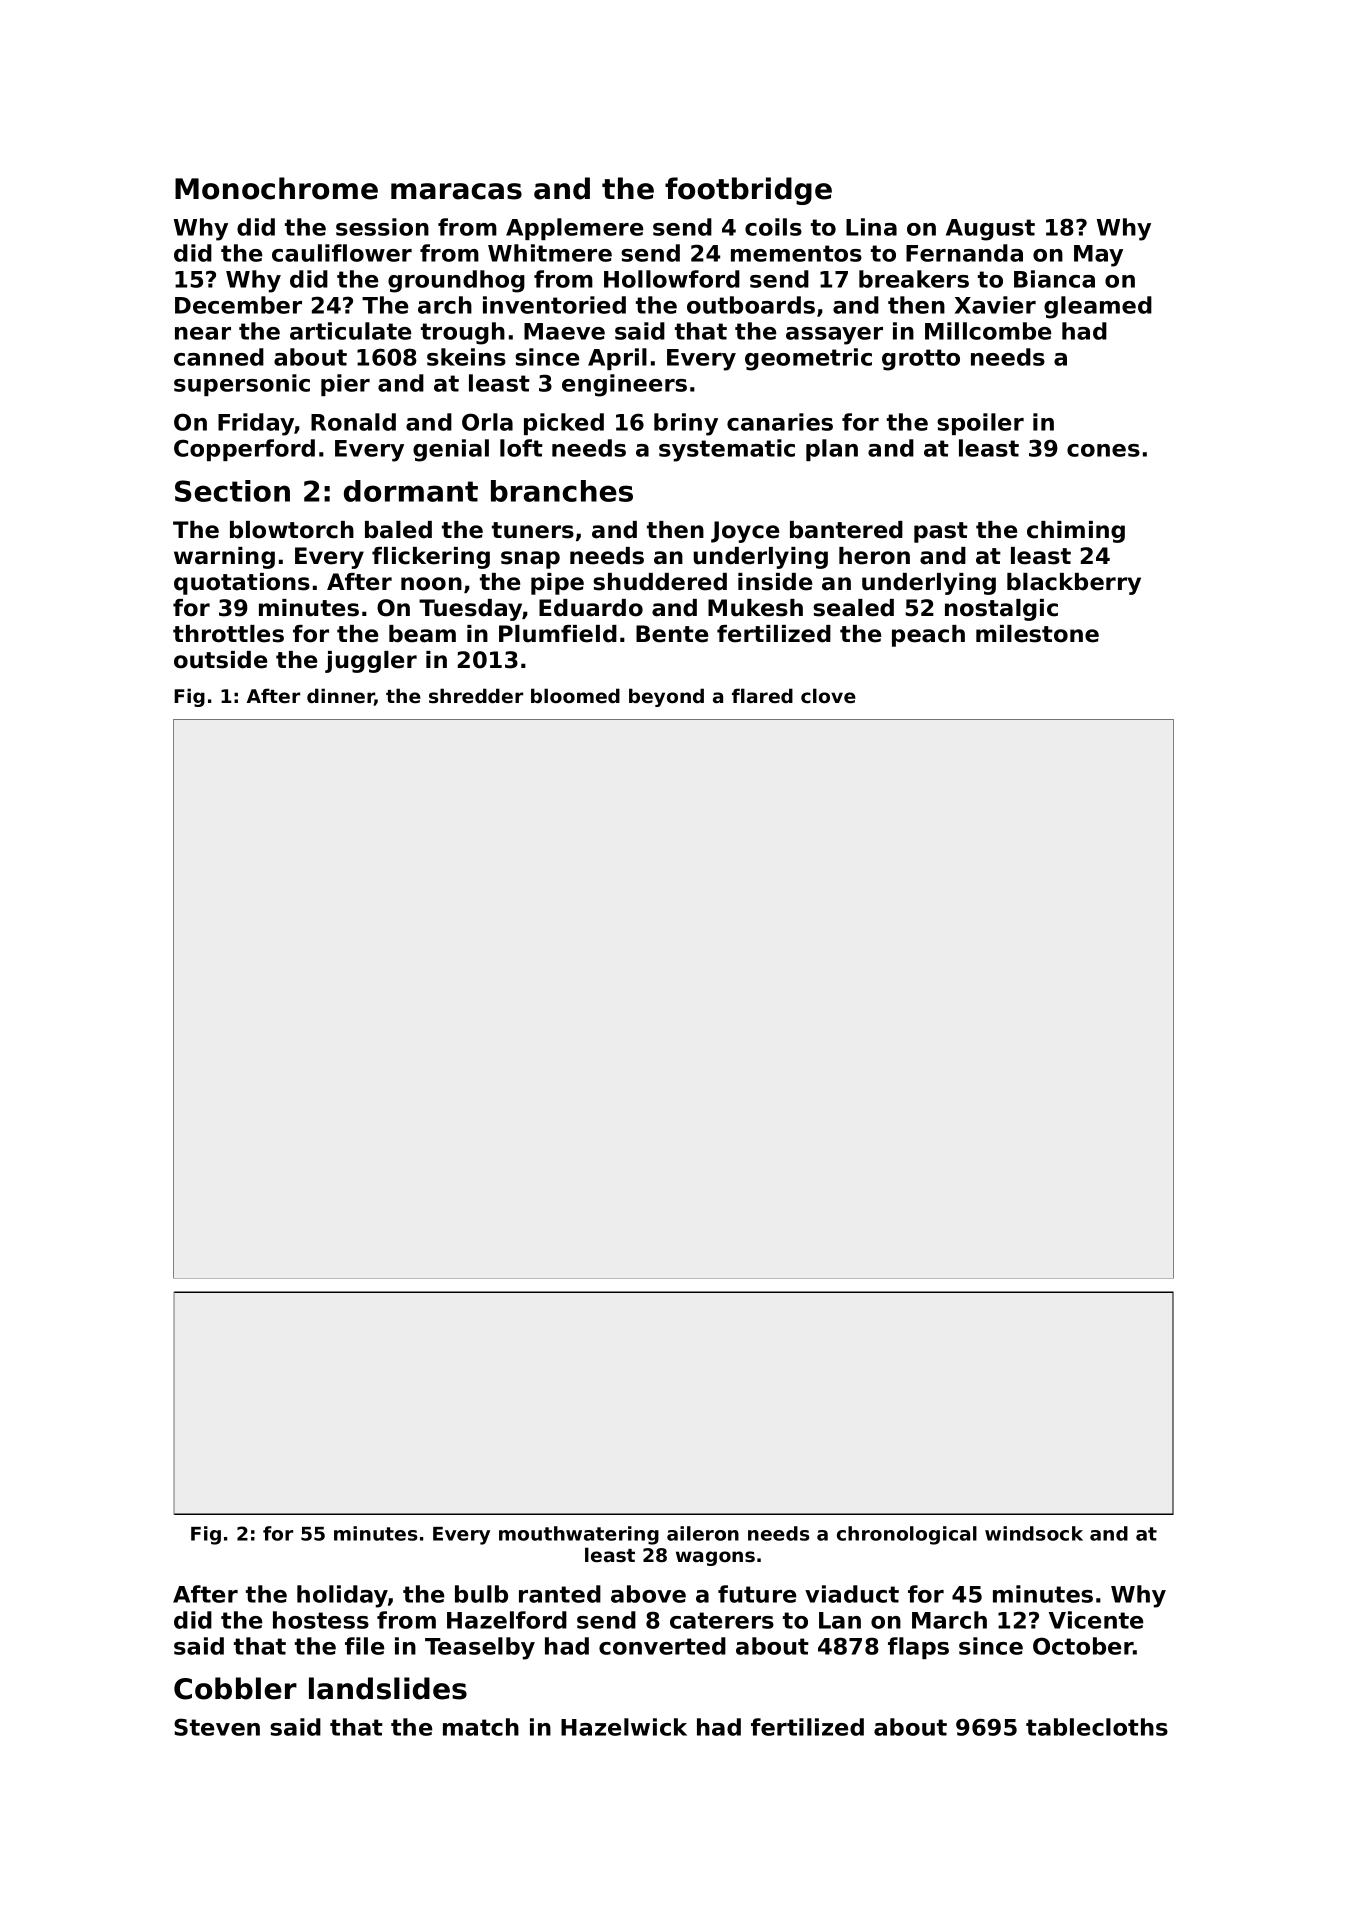 Image resolution: width=1347 pixels, height=1905 pixels. I want to click on December, so click(238, 305).
